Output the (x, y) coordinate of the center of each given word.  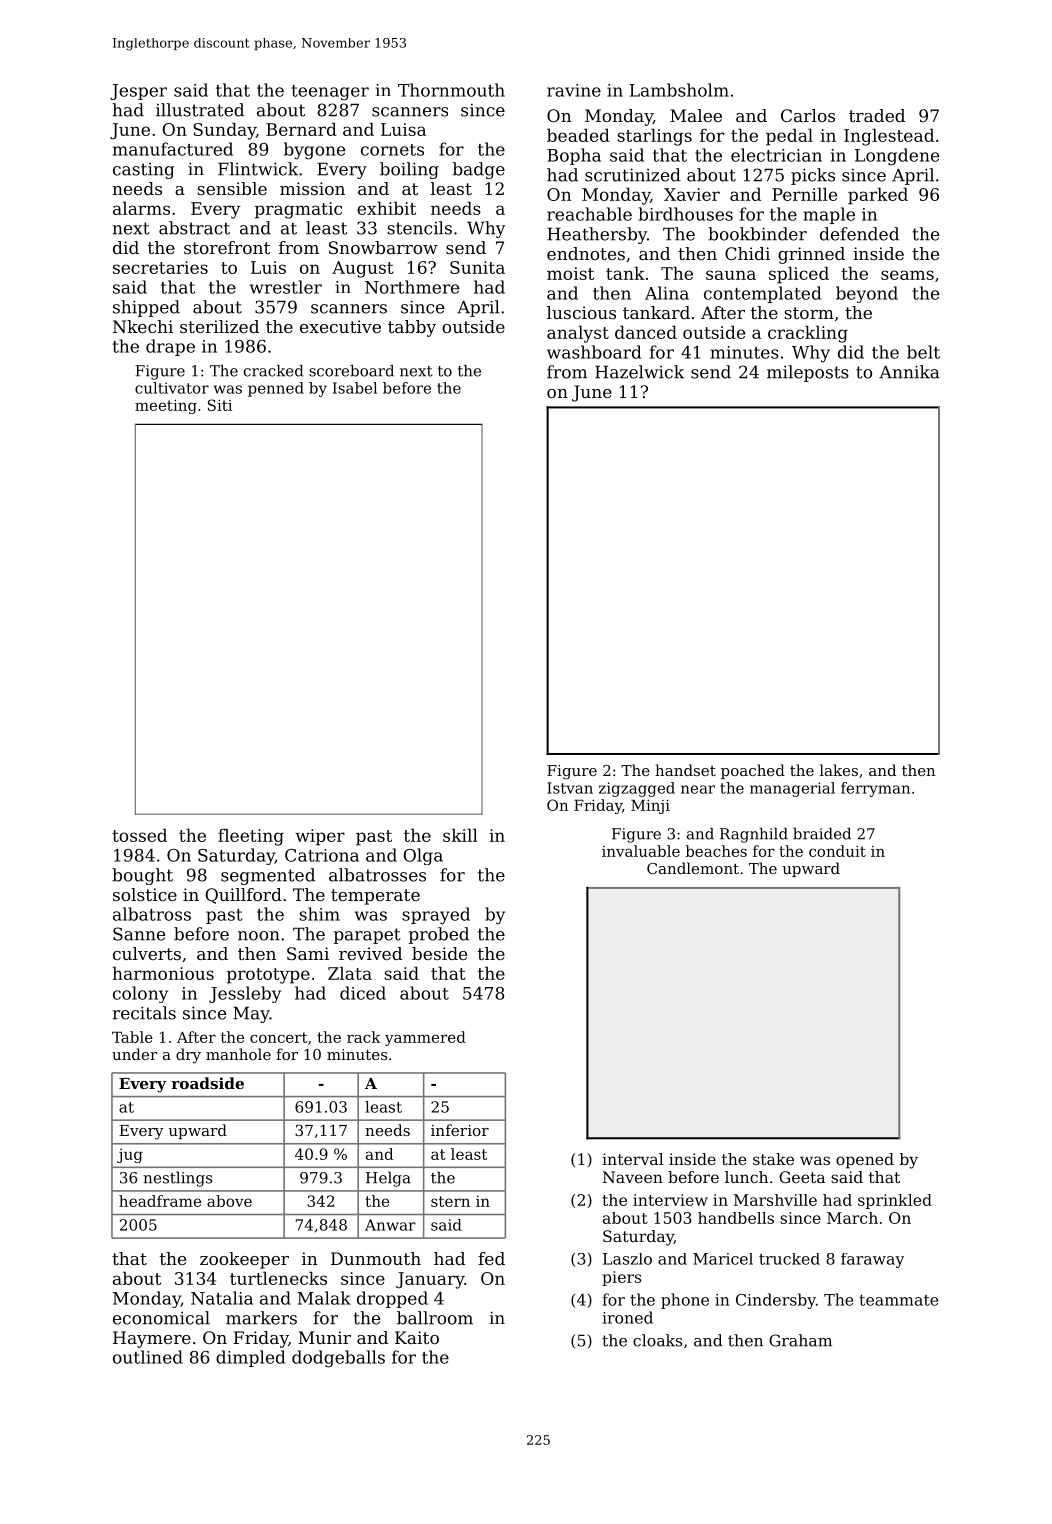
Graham (800, 1340)
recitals (144, 1013)
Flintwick (258, 169)
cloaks (657, 1340)
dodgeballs (338, 1359)
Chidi (747, 253)
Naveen (633, 1177)
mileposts (808, 373)
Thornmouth (451, 90)
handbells (736, 1218)
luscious (581, 312)
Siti (220, 405)
